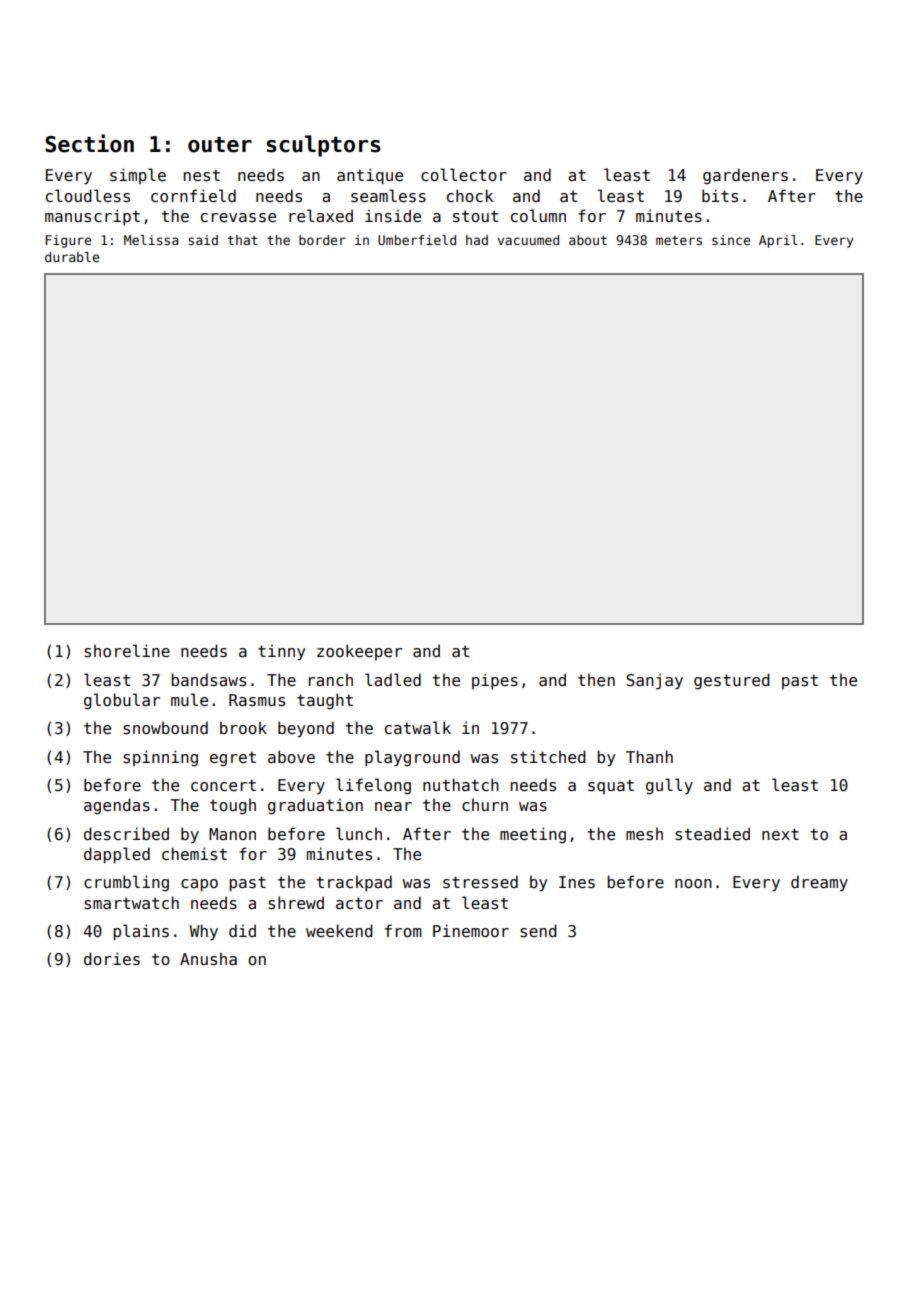 This image has width=908, height=1316. I want to click on Sanjay, so click(654, 681).
